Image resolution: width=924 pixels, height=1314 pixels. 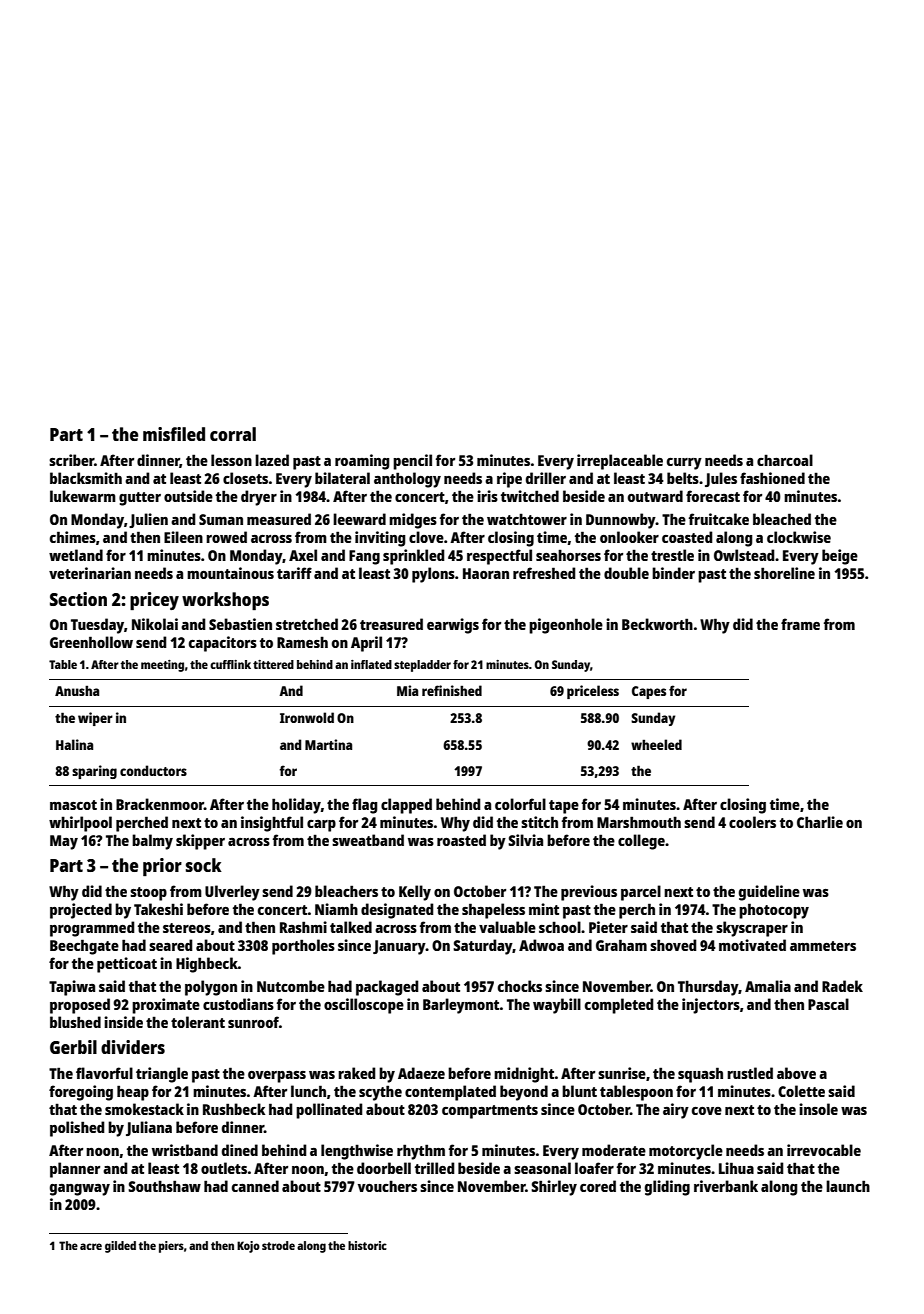 I want to click on flag, so click(x=365, y=806).
